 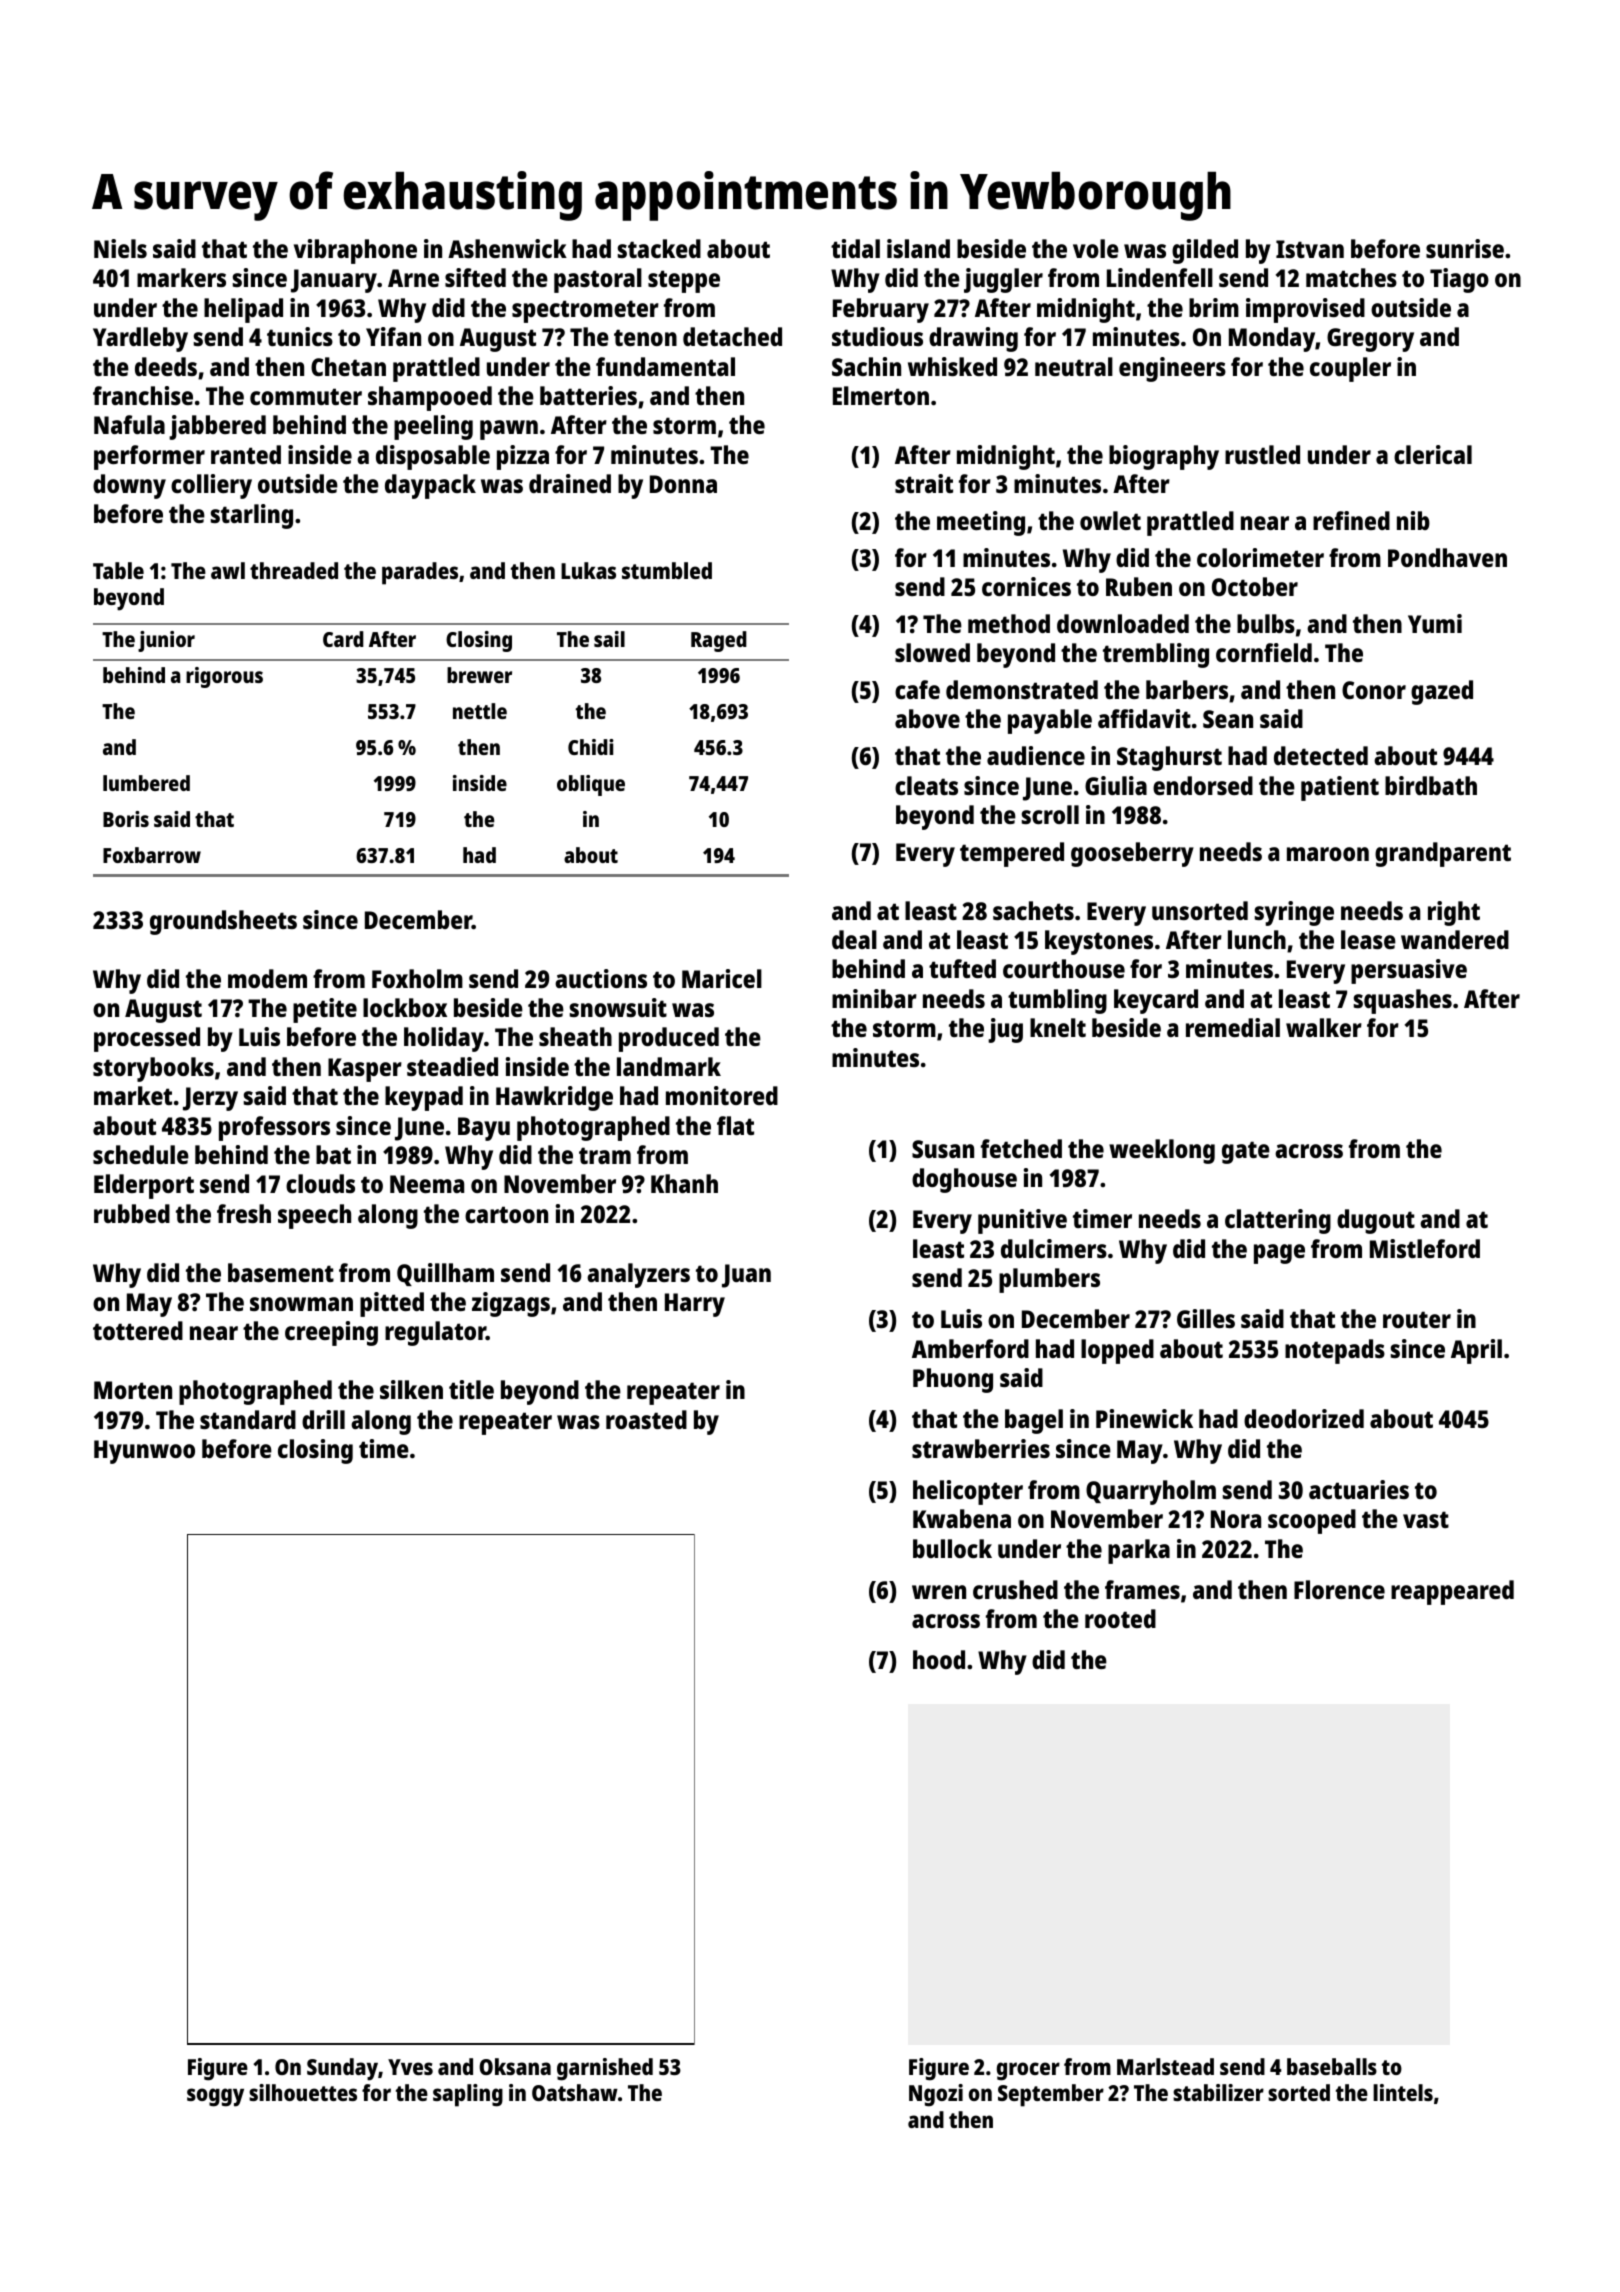 I want to click on sachets, so click(x=1033, y=910).
